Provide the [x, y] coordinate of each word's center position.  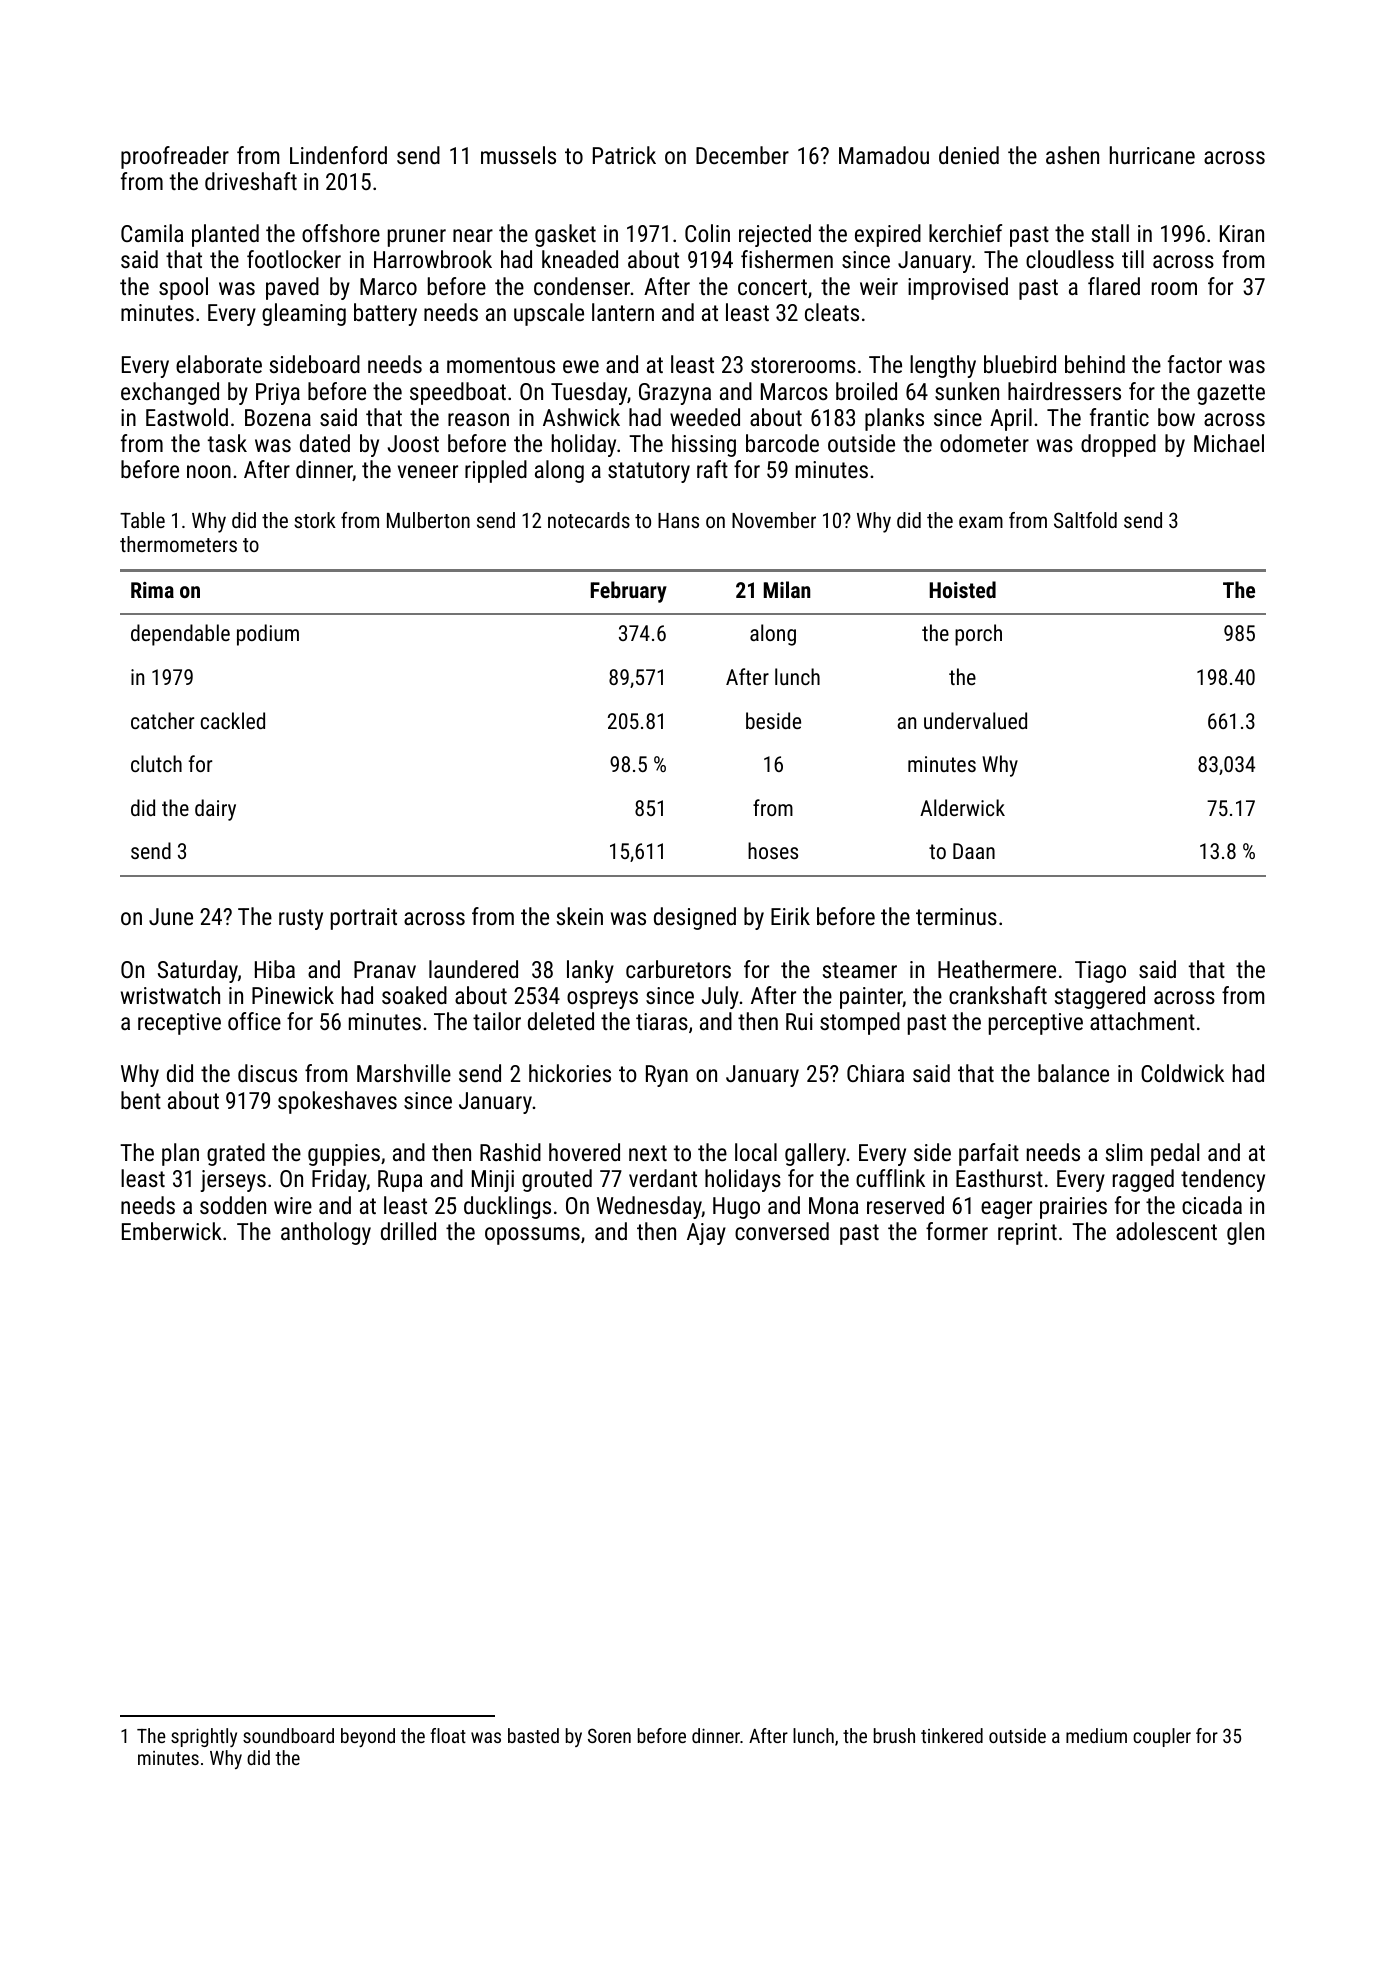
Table [142, 520]
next [648, 1153]
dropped [1118, 445]
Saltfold [1085, 520]
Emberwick [172, 1231]
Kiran [1242, 233]
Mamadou [884, 155]
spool [183, 288]
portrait [364, 919]
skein [580, 916]
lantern [623, 312]
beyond [368, 1737]
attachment [1142, 1021]
